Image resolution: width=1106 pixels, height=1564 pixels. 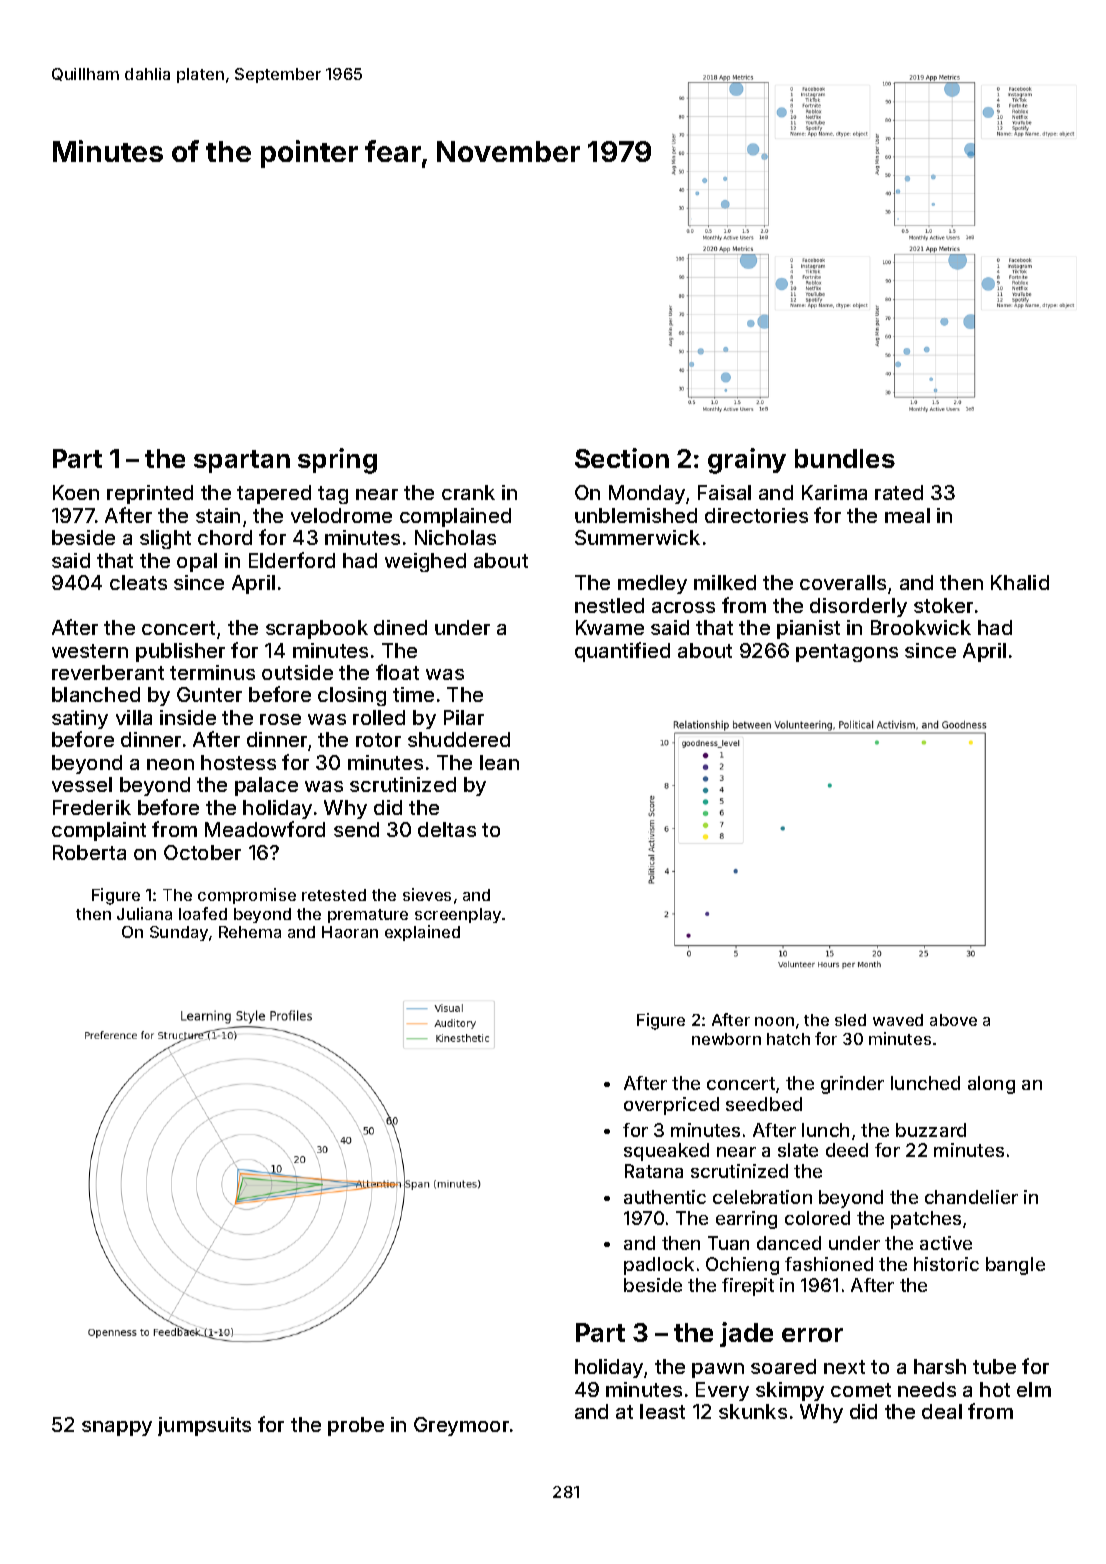 What do you see at coordinates (356, 1426) in the page?
I see `probe` at bounding box center [356, 1426].
